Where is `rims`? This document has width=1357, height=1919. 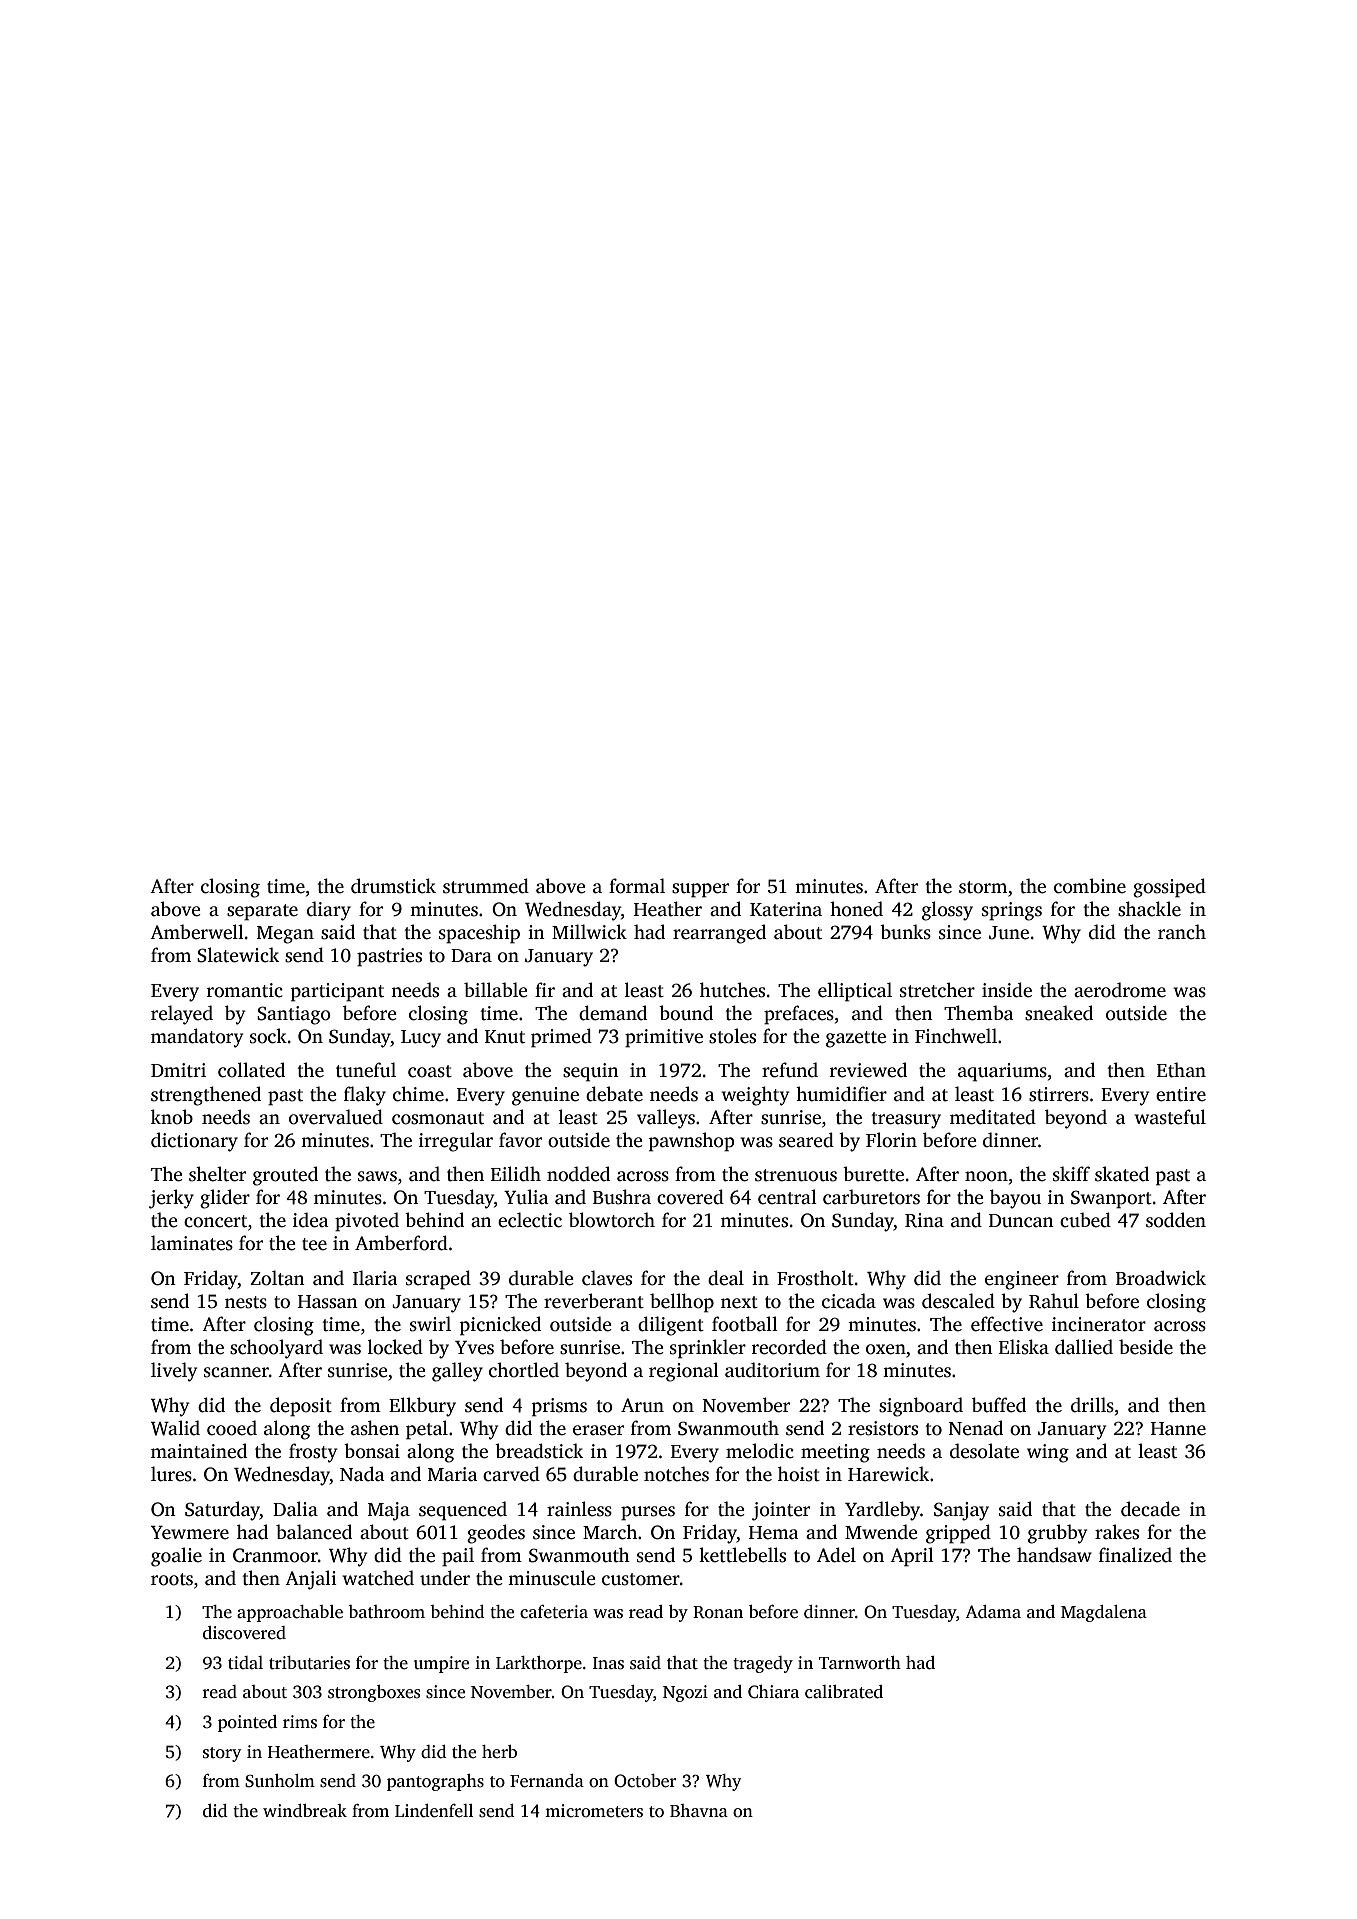
rims is located at coordinates (300, 1722).
